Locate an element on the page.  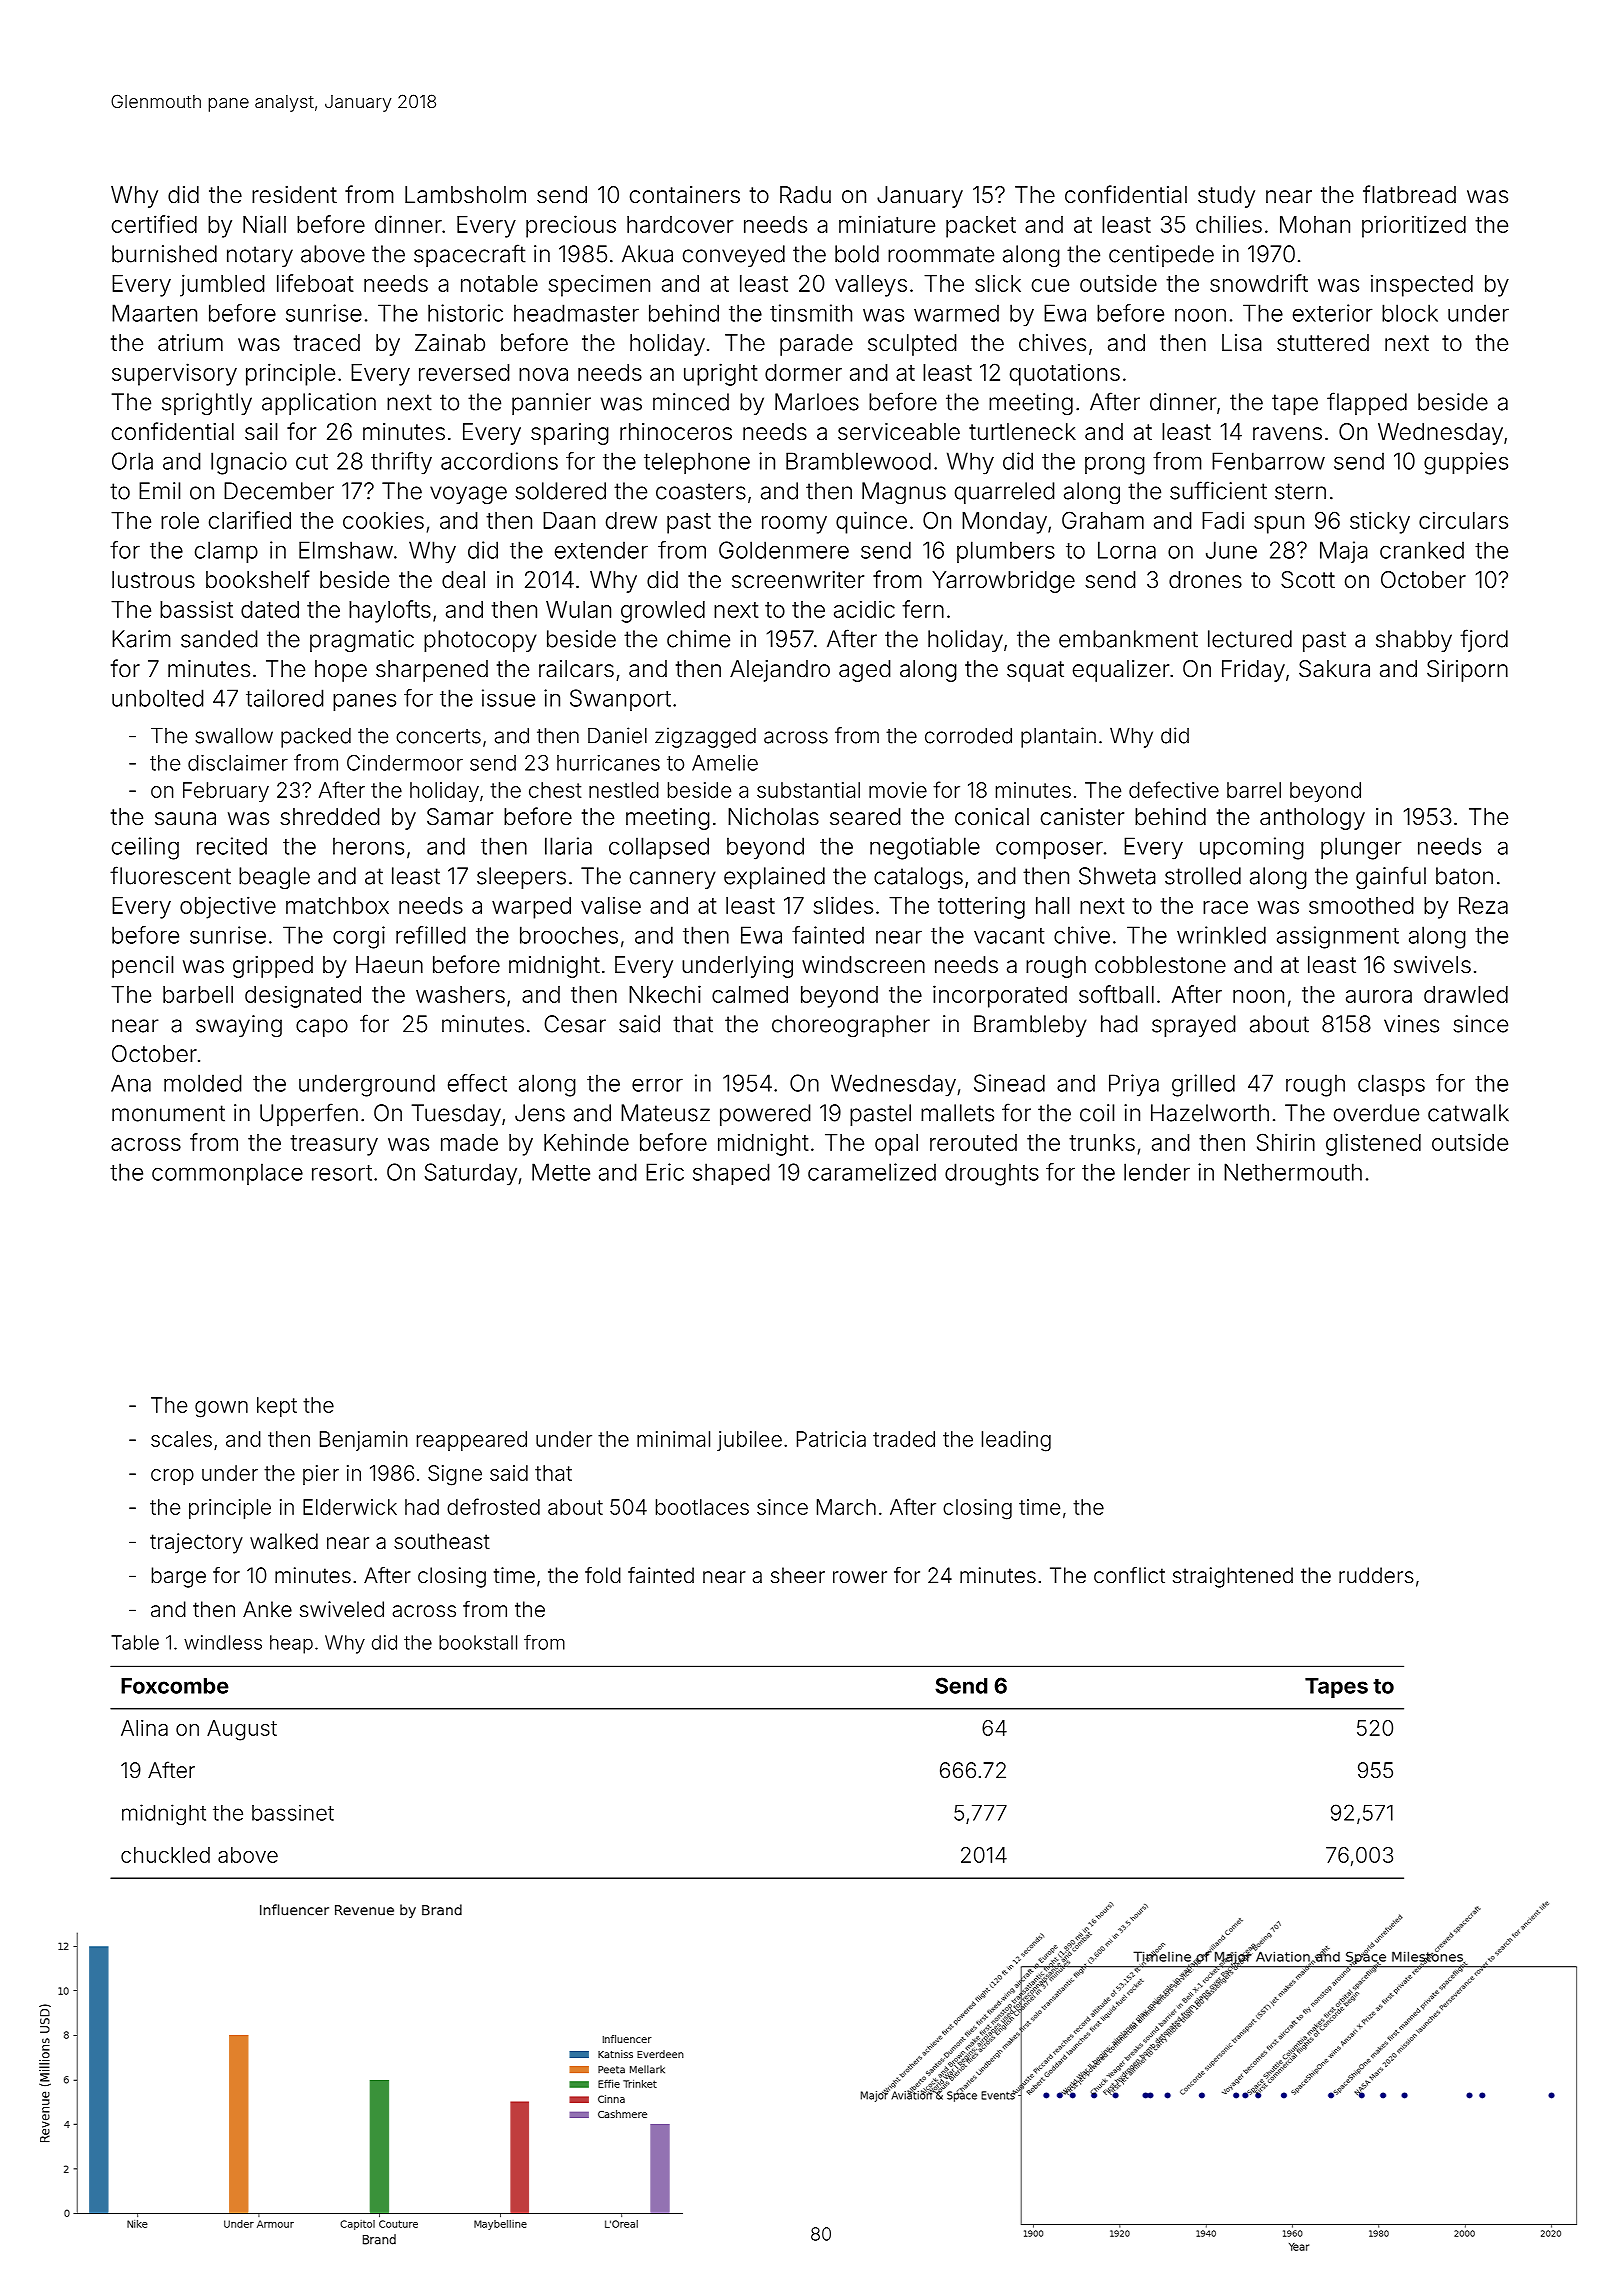
bassinet is located at coordinates (293, 1812).
